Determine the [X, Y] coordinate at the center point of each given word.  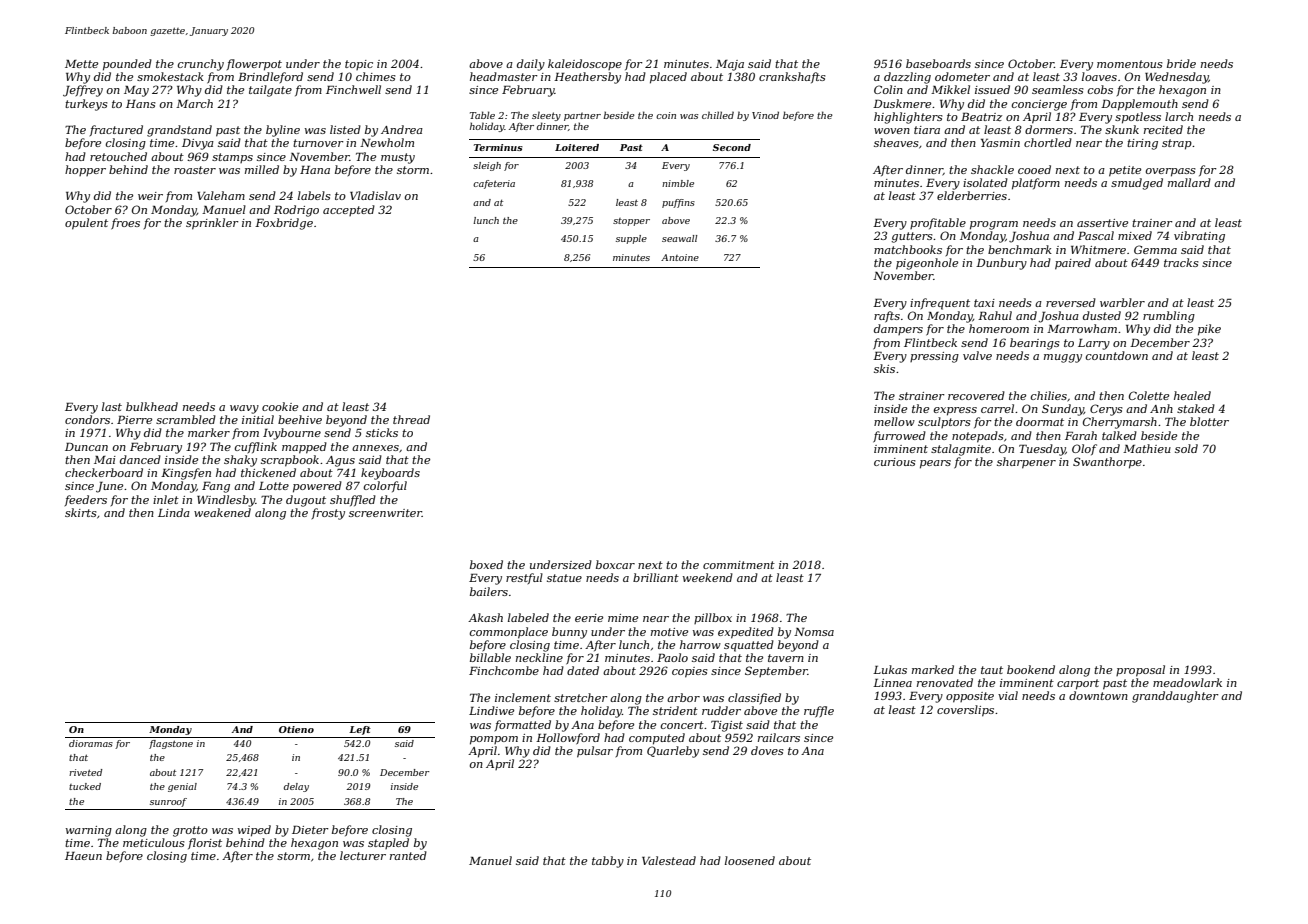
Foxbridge [284, 224]
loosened [750, 860]
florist [205, 843]
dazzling [907, 78]
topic [359, 65]
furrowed [899, 437]
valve [977, 355]
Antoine [680, 257]
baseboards [938, 63]
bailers [489, 591]
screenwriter [385, 513]
